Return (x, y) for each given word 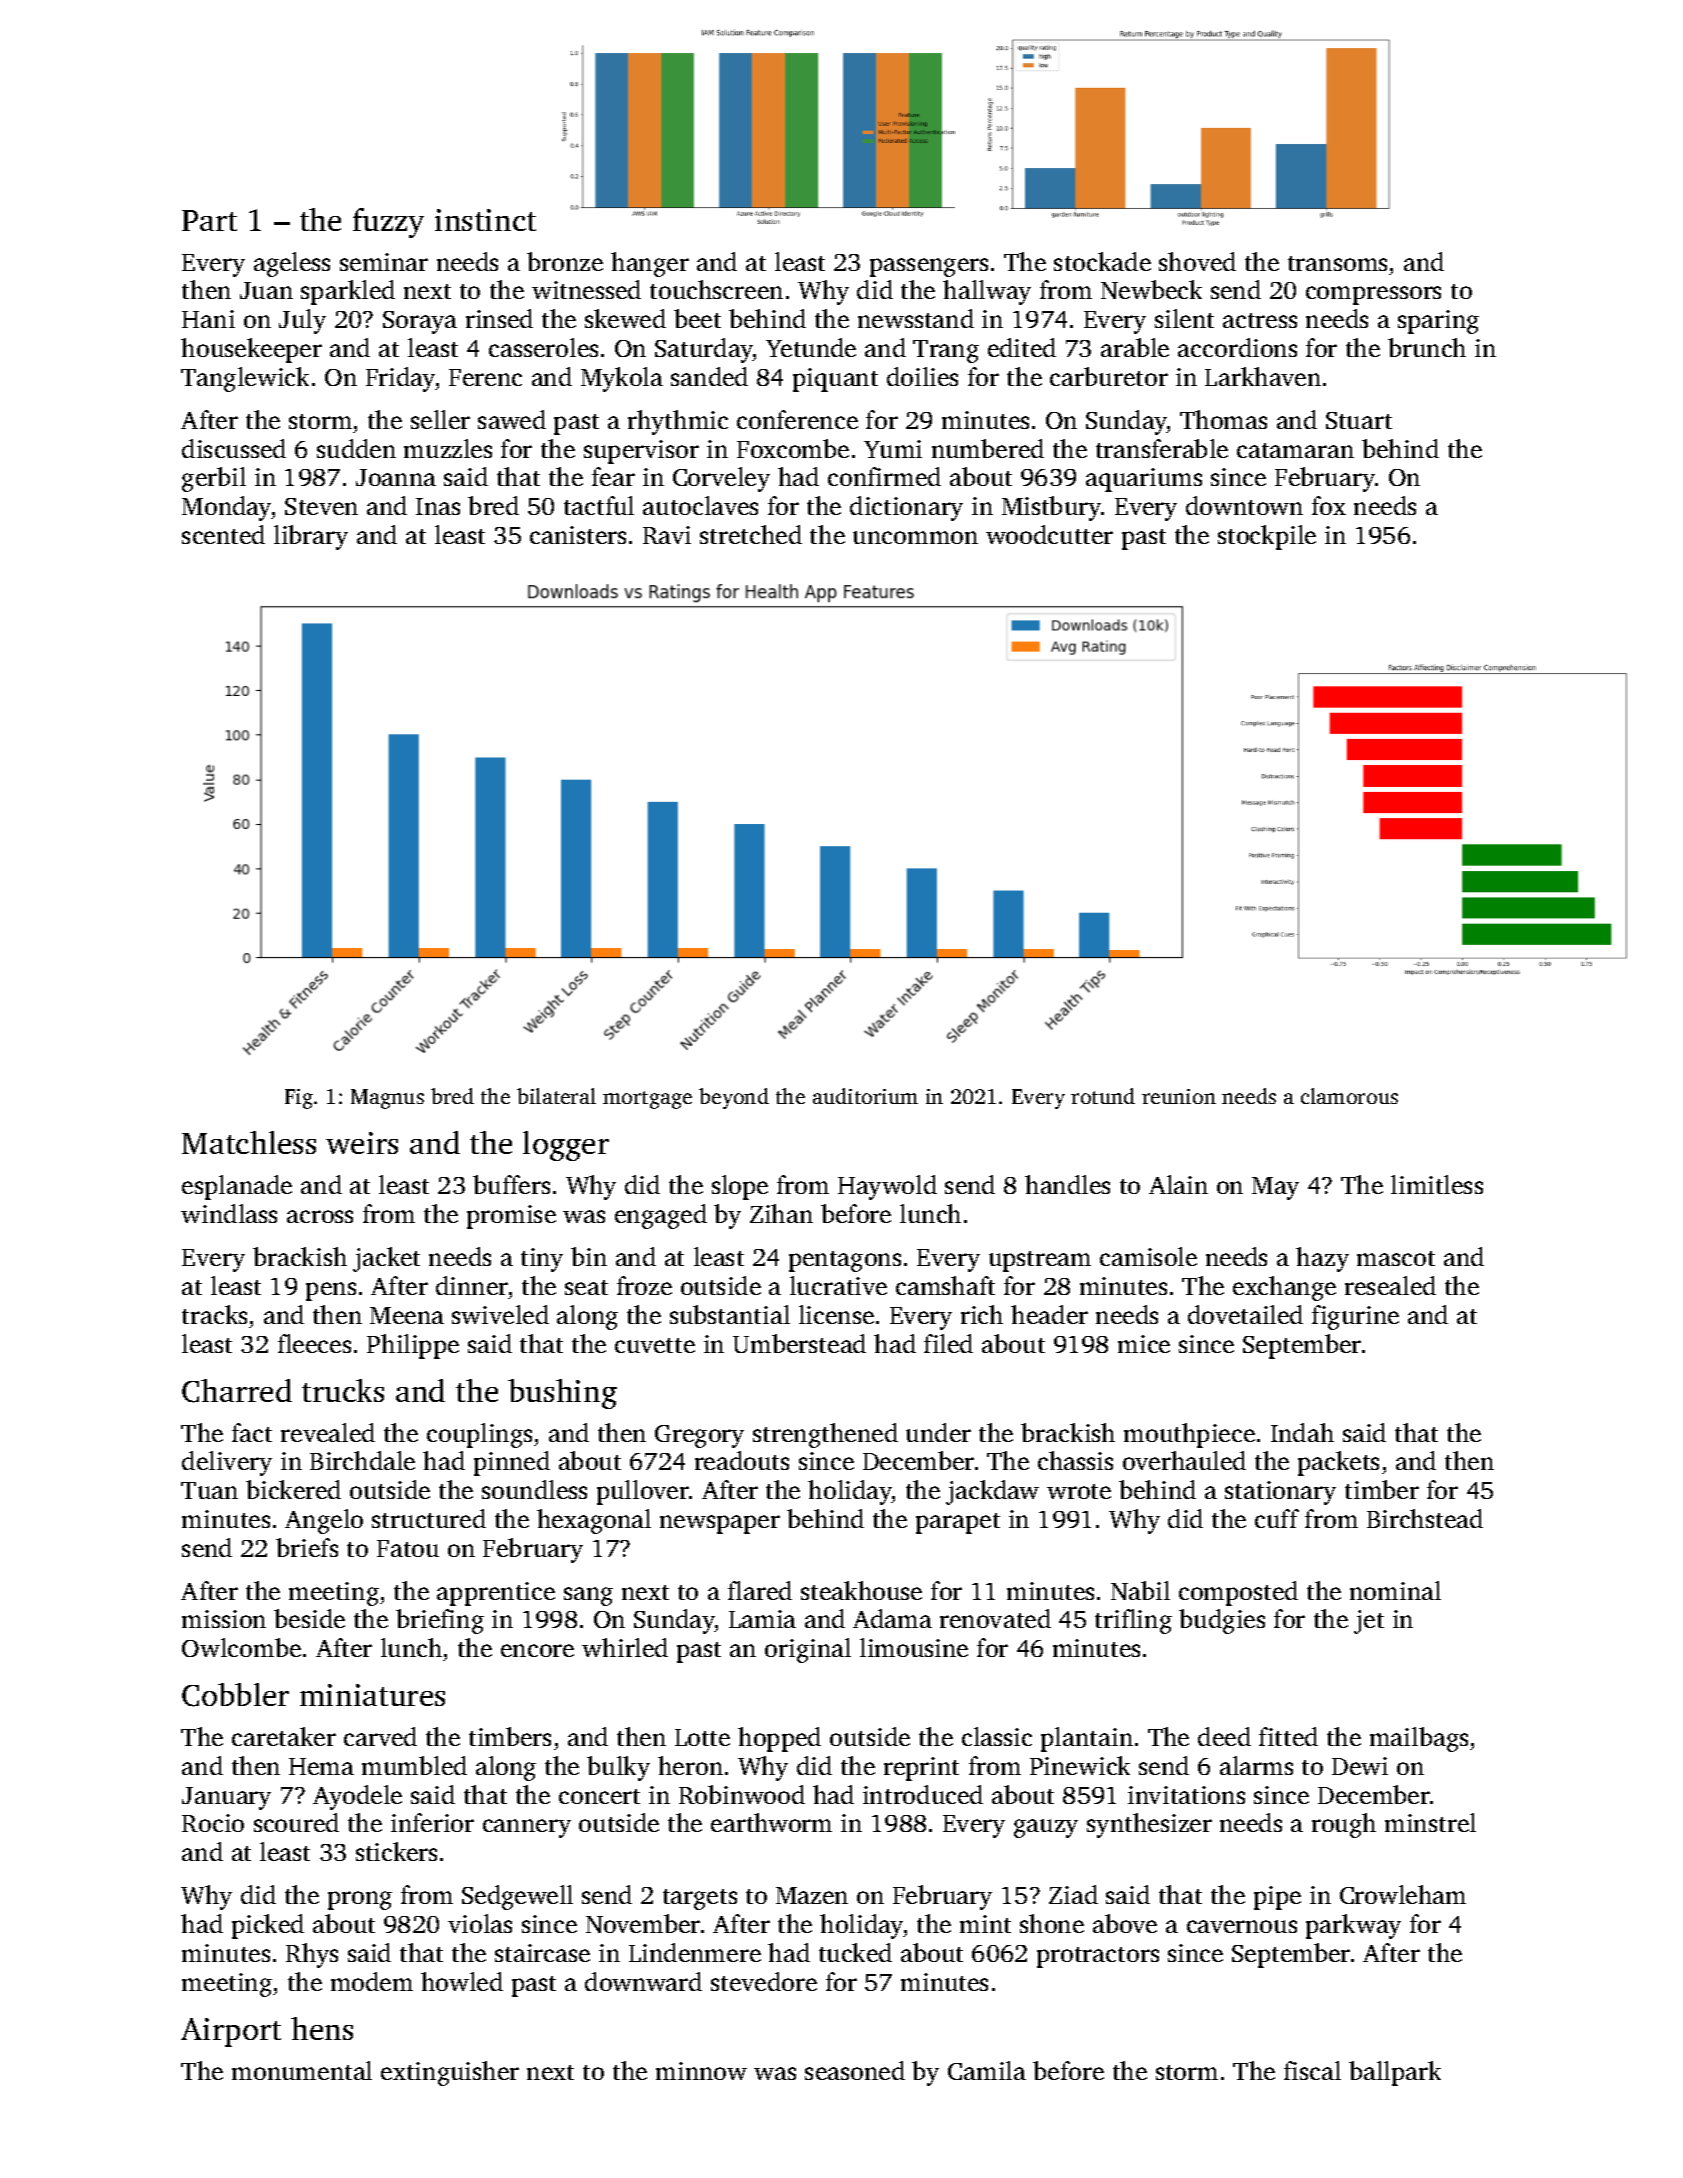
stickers (396, 1851)
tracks (214, 1314)
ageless (292, 264)
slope (740, 1187)
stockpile (1267, 537)
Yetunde (811, 347)
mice (1144, 1344)
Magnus (387, 1099)
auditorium (865, 1096)
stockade (1102, 261)
